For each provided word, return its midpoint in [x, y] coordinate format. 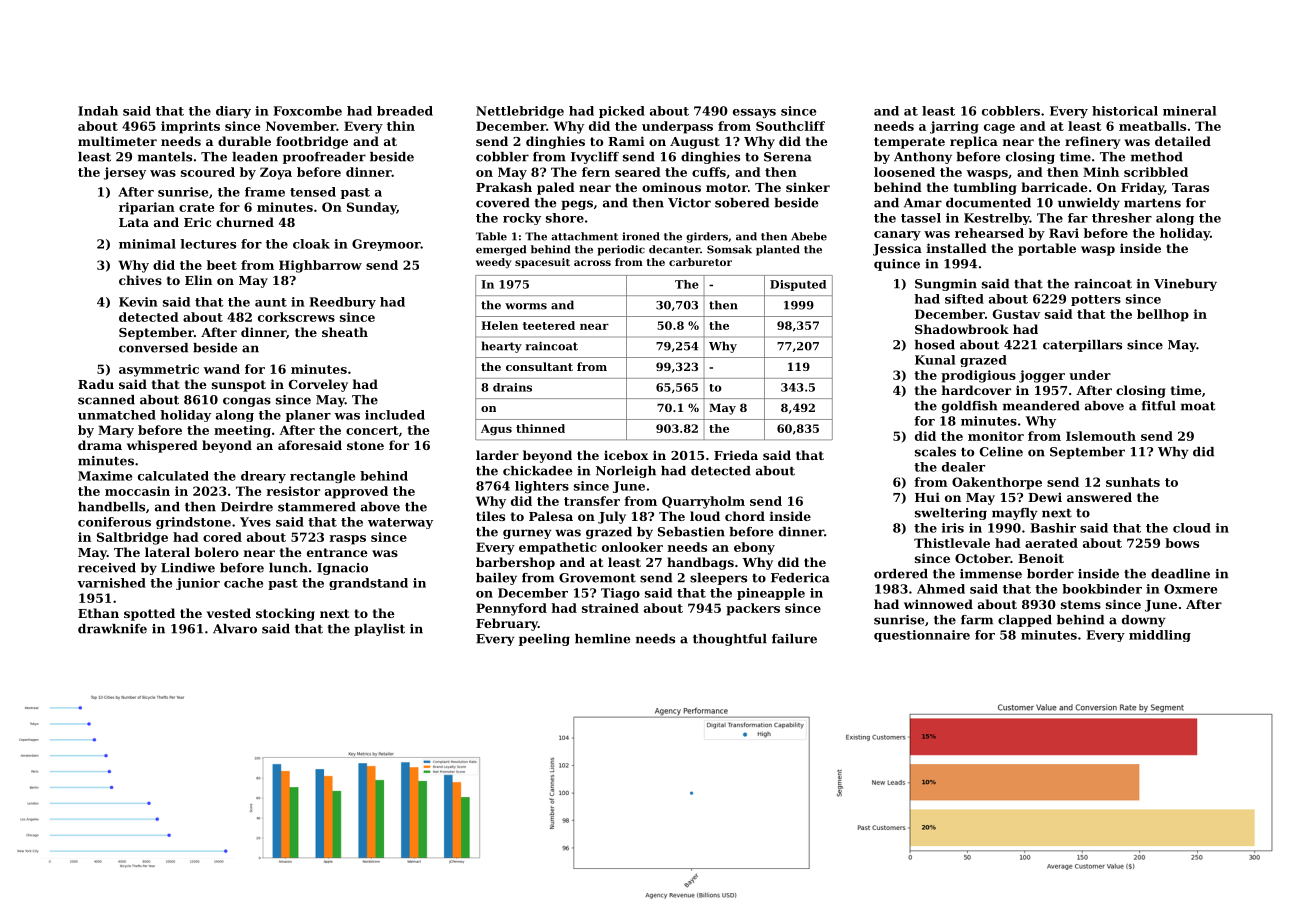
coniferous [114, 522]
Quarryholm [703, 502]
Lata [134, 222]
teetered [549, 325]
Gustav [1016, 314]
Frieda [736, 455]
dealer [963, 467]
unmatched [117, 415]
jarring [954, 127]
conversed [153, 348]
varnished [111, 583]
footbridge [312, 142]
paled [556, 188]
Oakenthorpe [997, 483]
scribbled [1156, 172]
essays [754, 113]
